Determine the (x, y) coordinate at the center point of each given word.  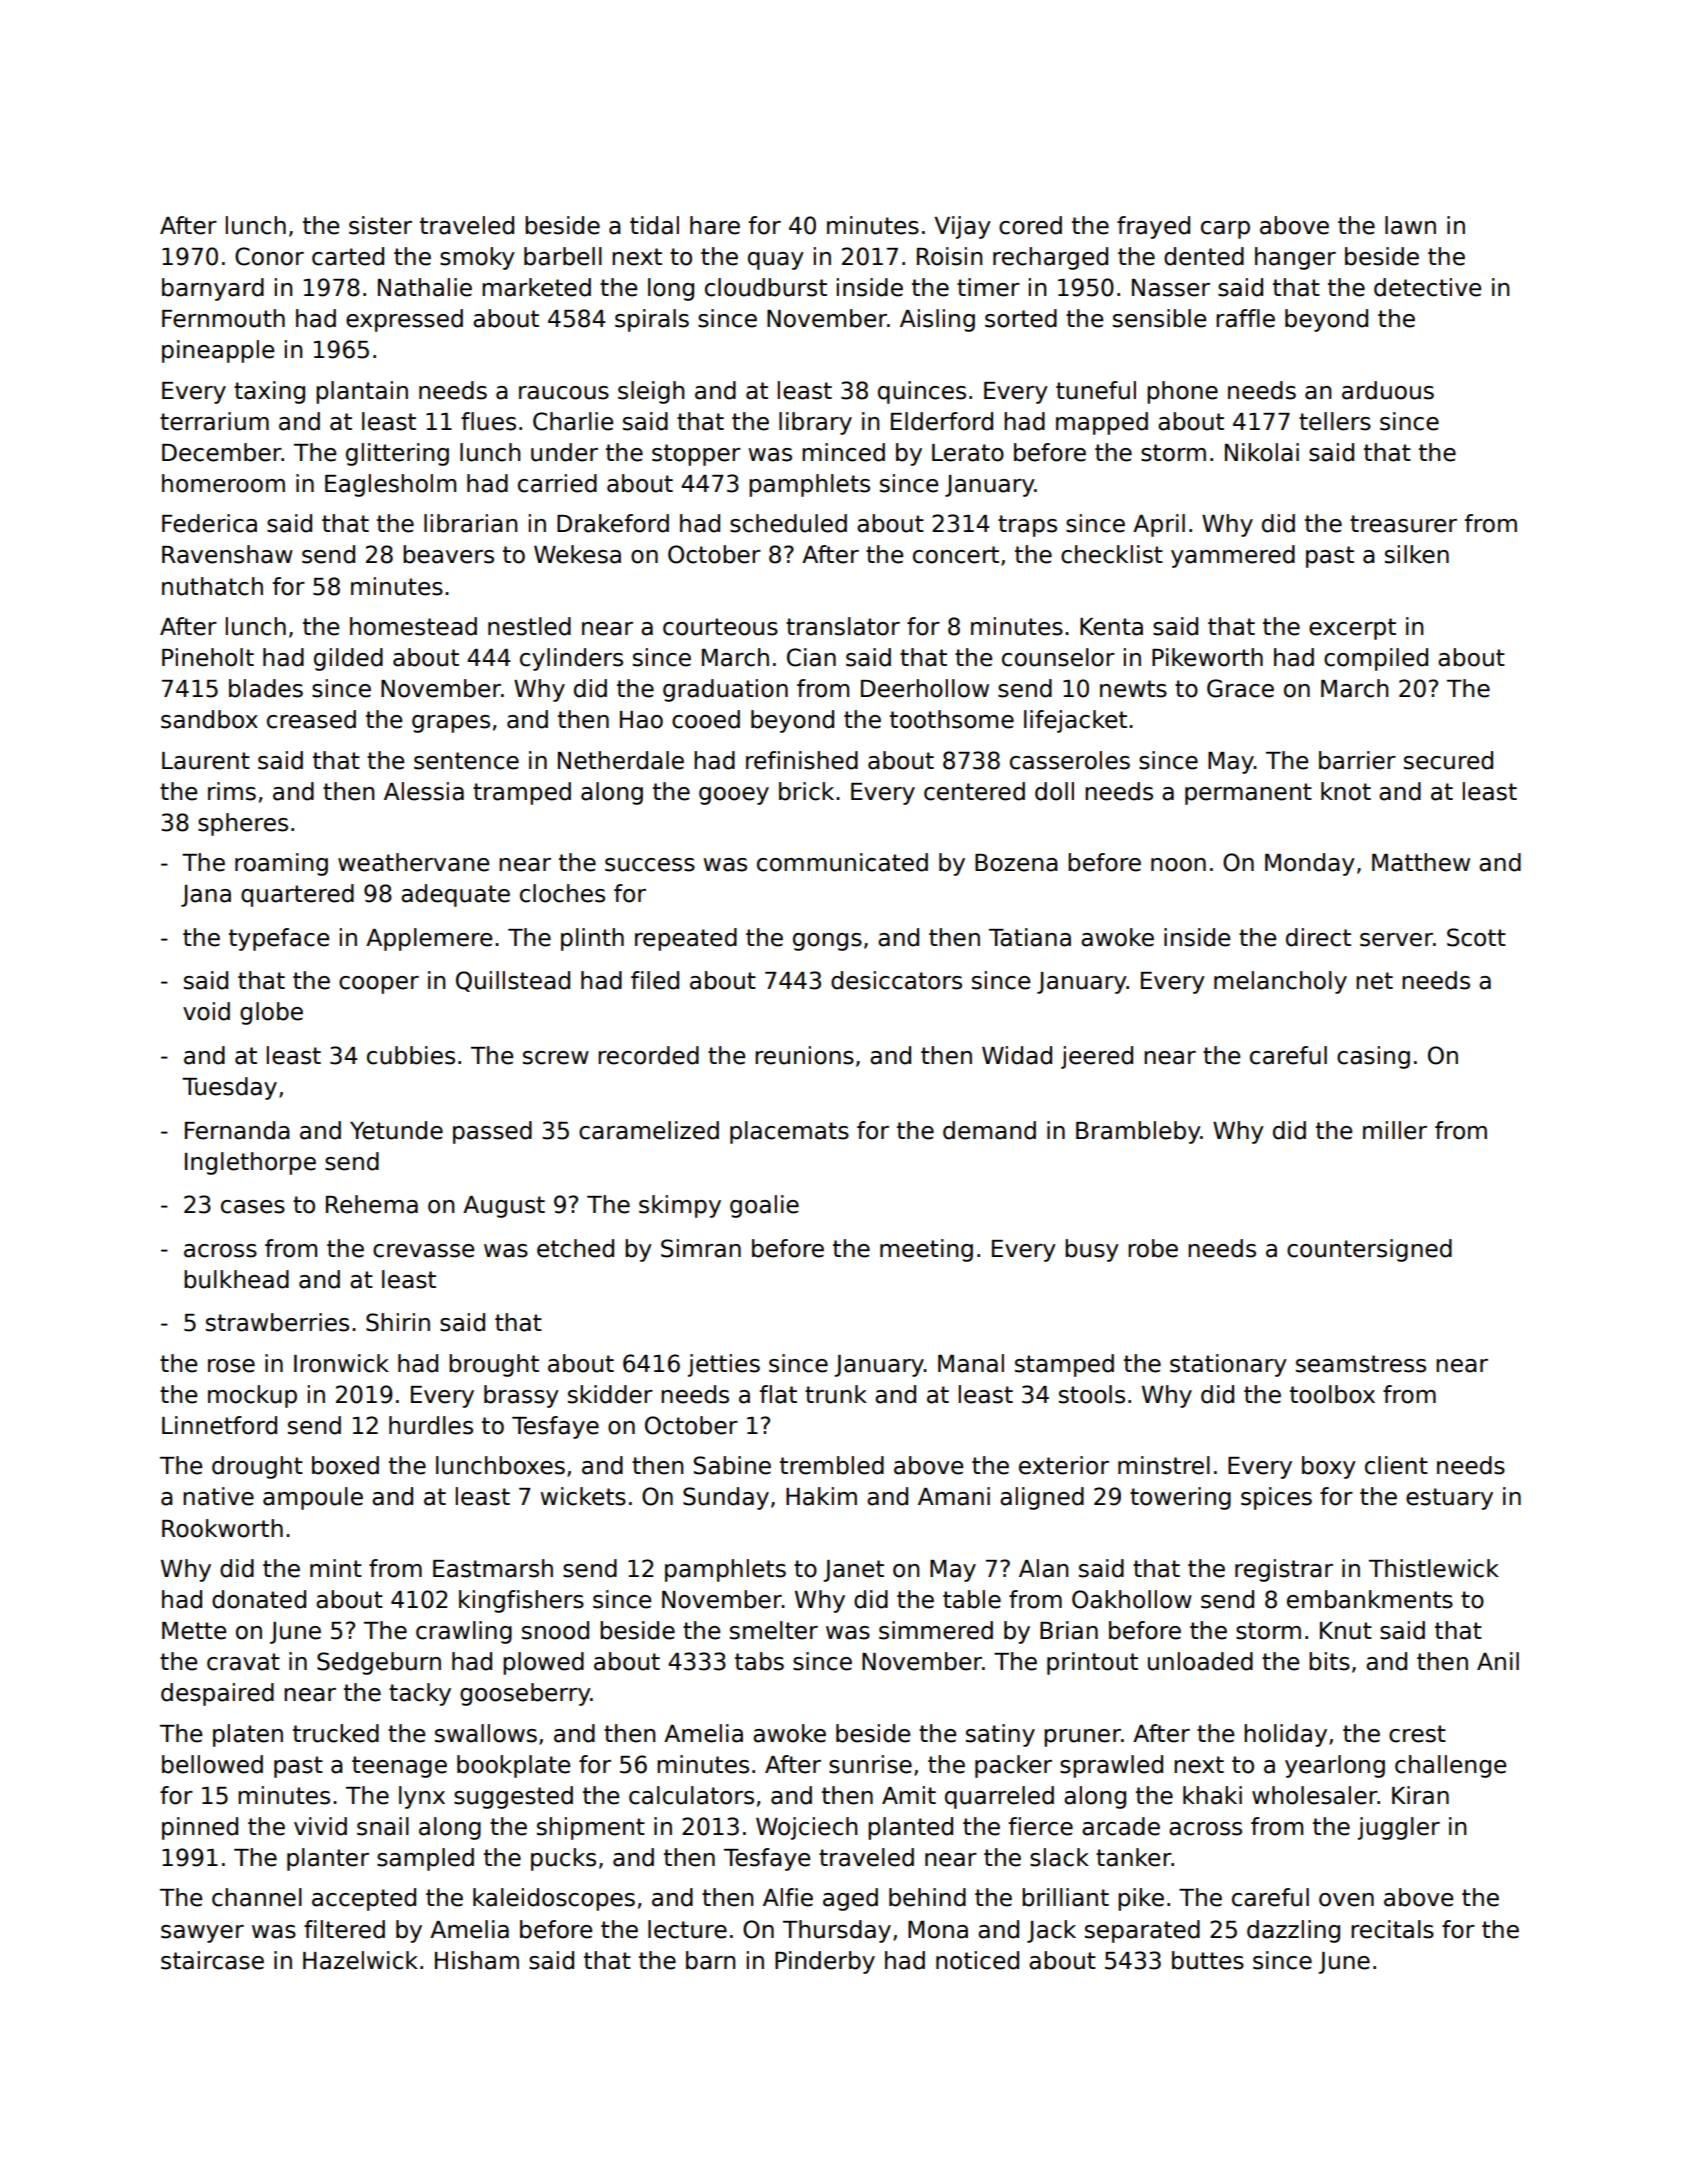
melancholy (1280, 982)
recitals (1392, 1929)
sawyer (202, 1934)
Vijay (962, 227)
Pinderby (825, 1962)
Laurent (206, 761)
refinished (802, 760)
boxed (345, 1465)
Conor (269, 256)
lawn (1410, 225)
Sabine (732, 1465)
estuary (1449, 1499)
